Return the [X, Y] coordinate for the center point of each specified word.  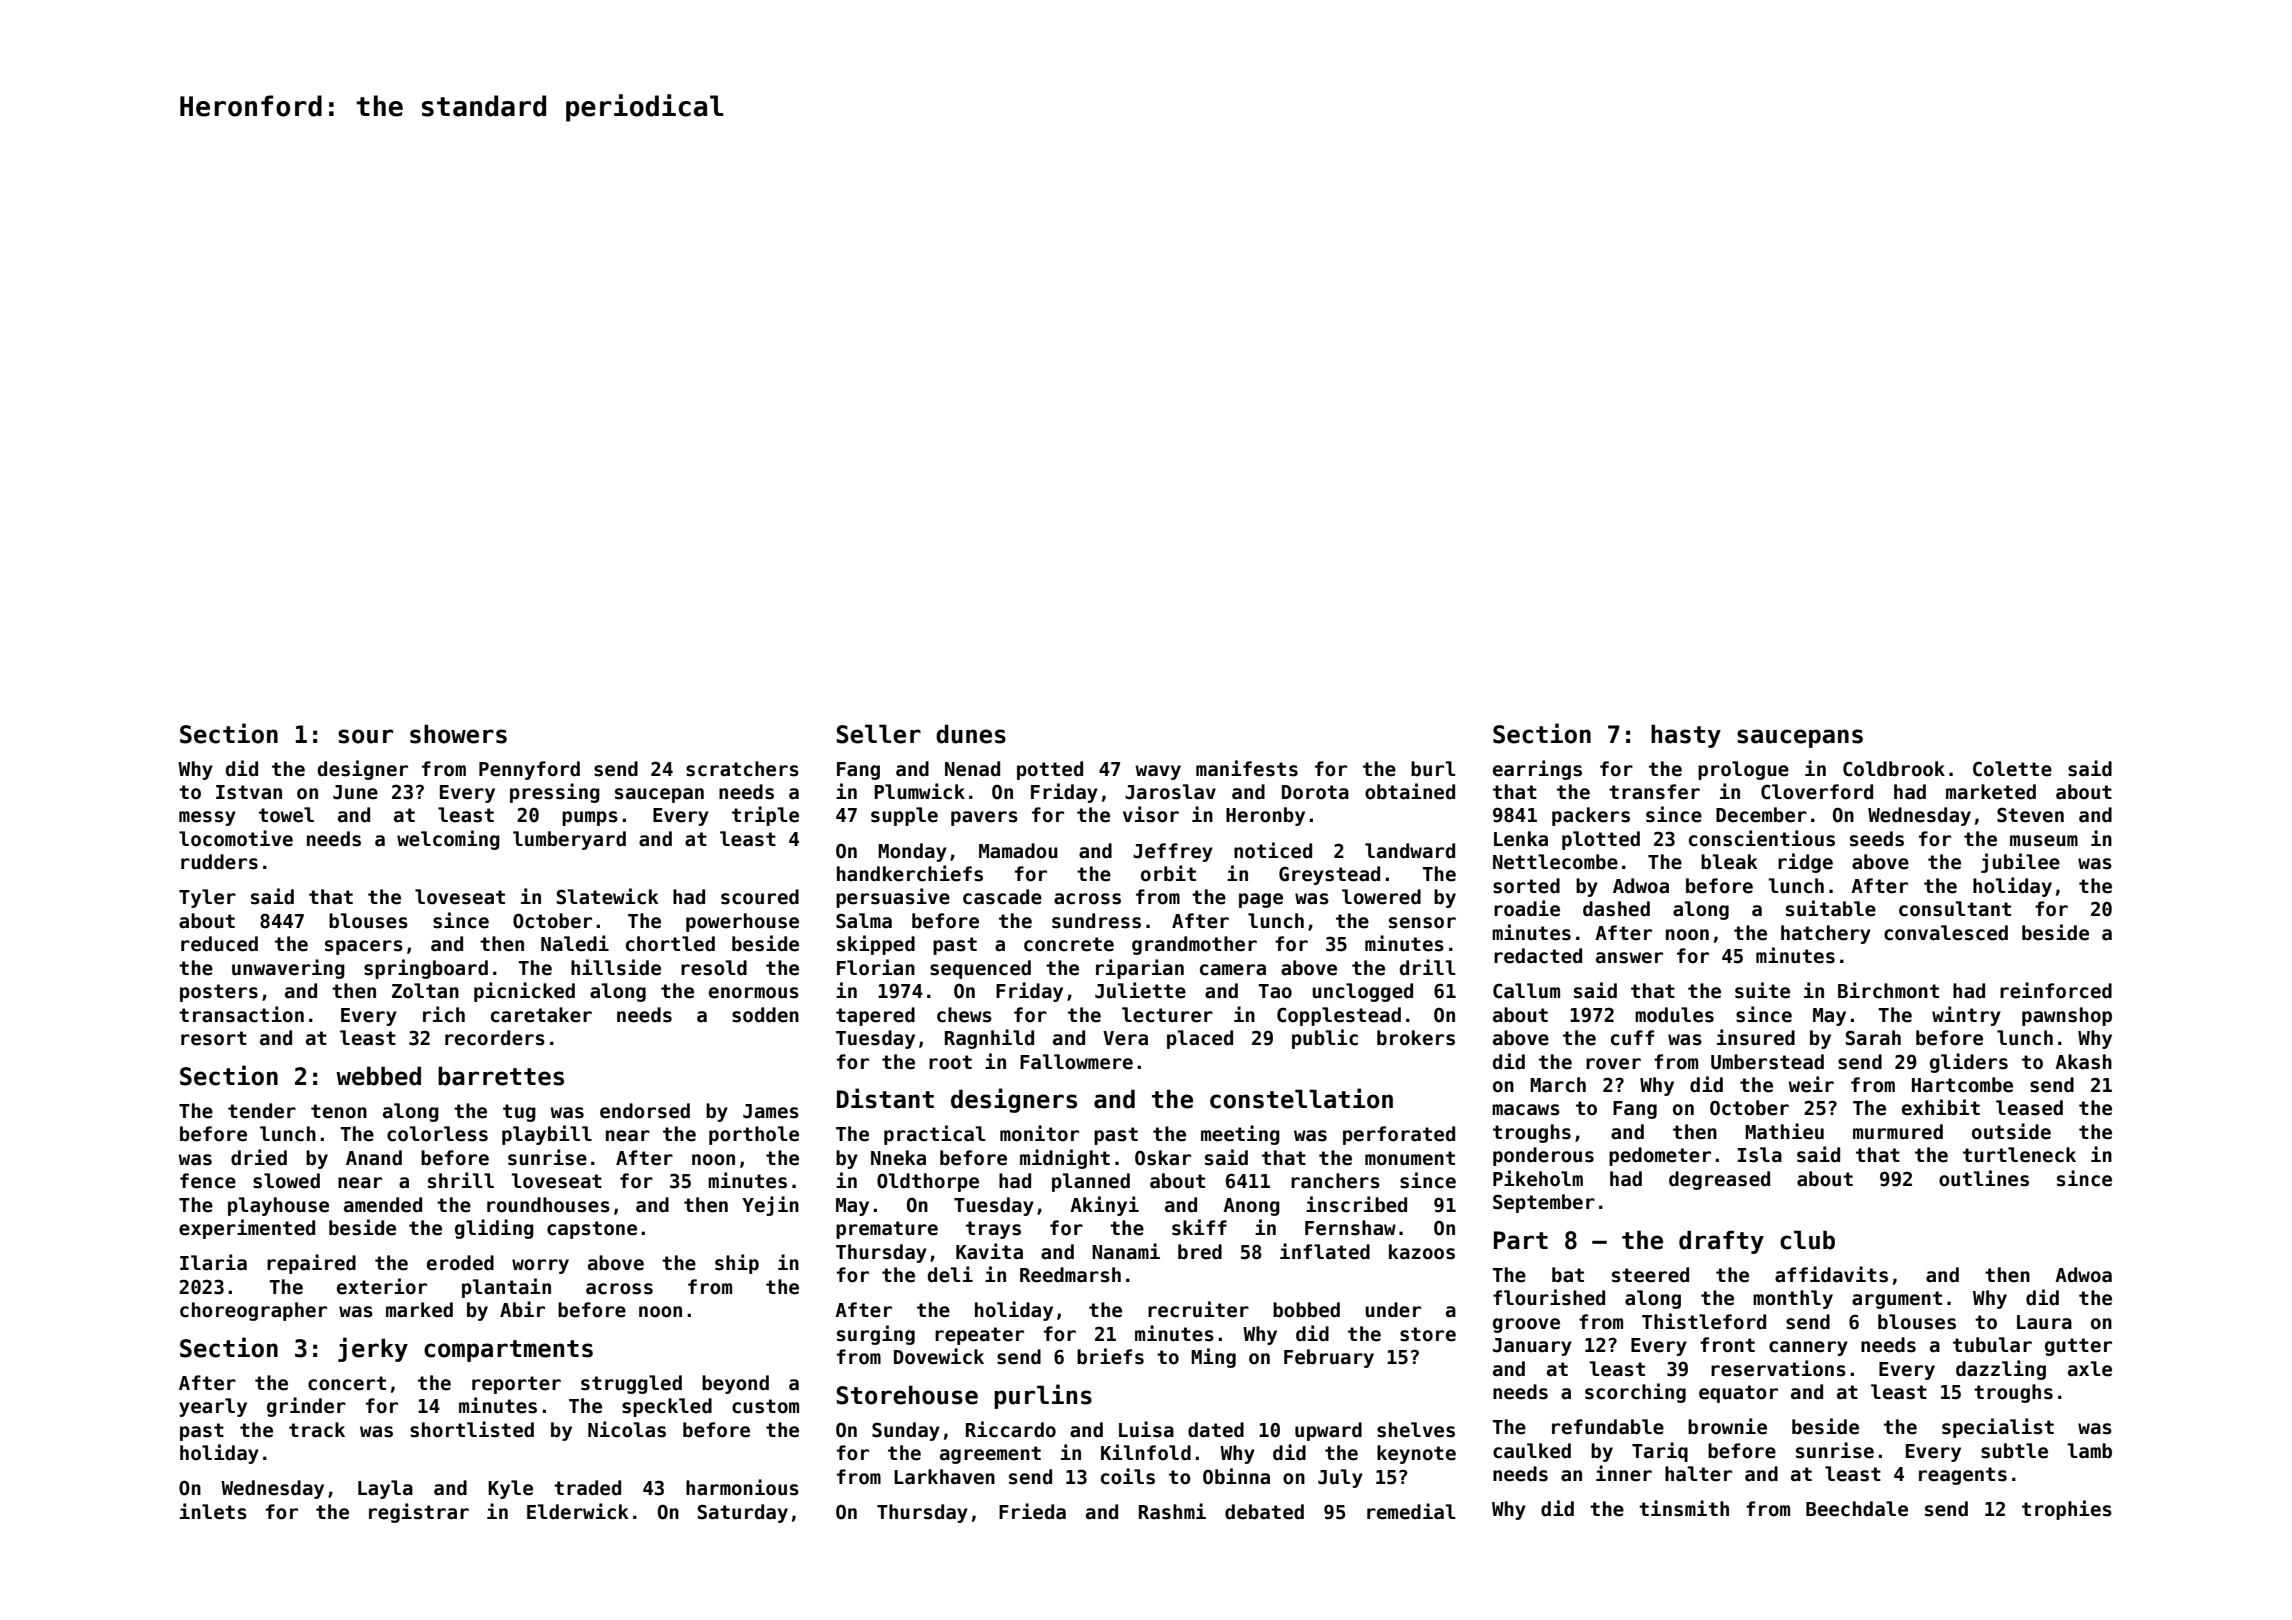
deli [950, 1274]
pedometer [1660, 1156]
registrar [419, 1513]
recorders [495, 1038]
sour [365, 736]
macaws [1526, 1110]
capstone [592, 1230]
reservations [1778, 1368]
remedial [1411, 1511]
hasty [1686, 736]
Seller [879, 734]
